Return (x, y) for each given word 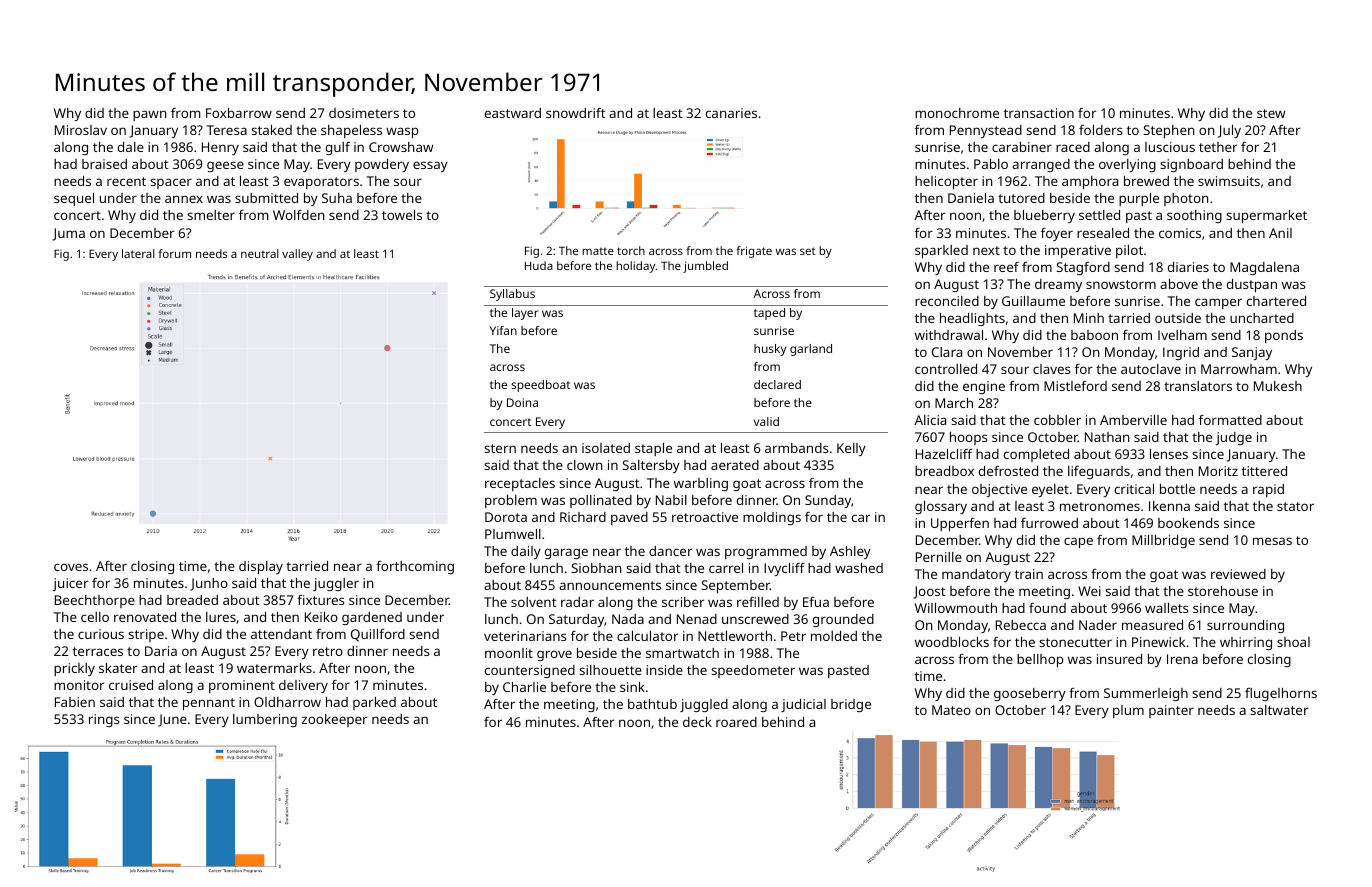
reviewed (1238, 574)
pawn (149, 115)
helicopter (946, 182)
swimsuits (1229, 181)
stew (1271, 113)
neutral (260, 253)
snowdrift (576, 113)
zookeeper (334, 720)
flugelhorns (1281, 694)
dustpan (1252, 285)
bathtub (652, 704)
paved (629, 518)
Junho (209, 584)
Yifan (503, 330)
